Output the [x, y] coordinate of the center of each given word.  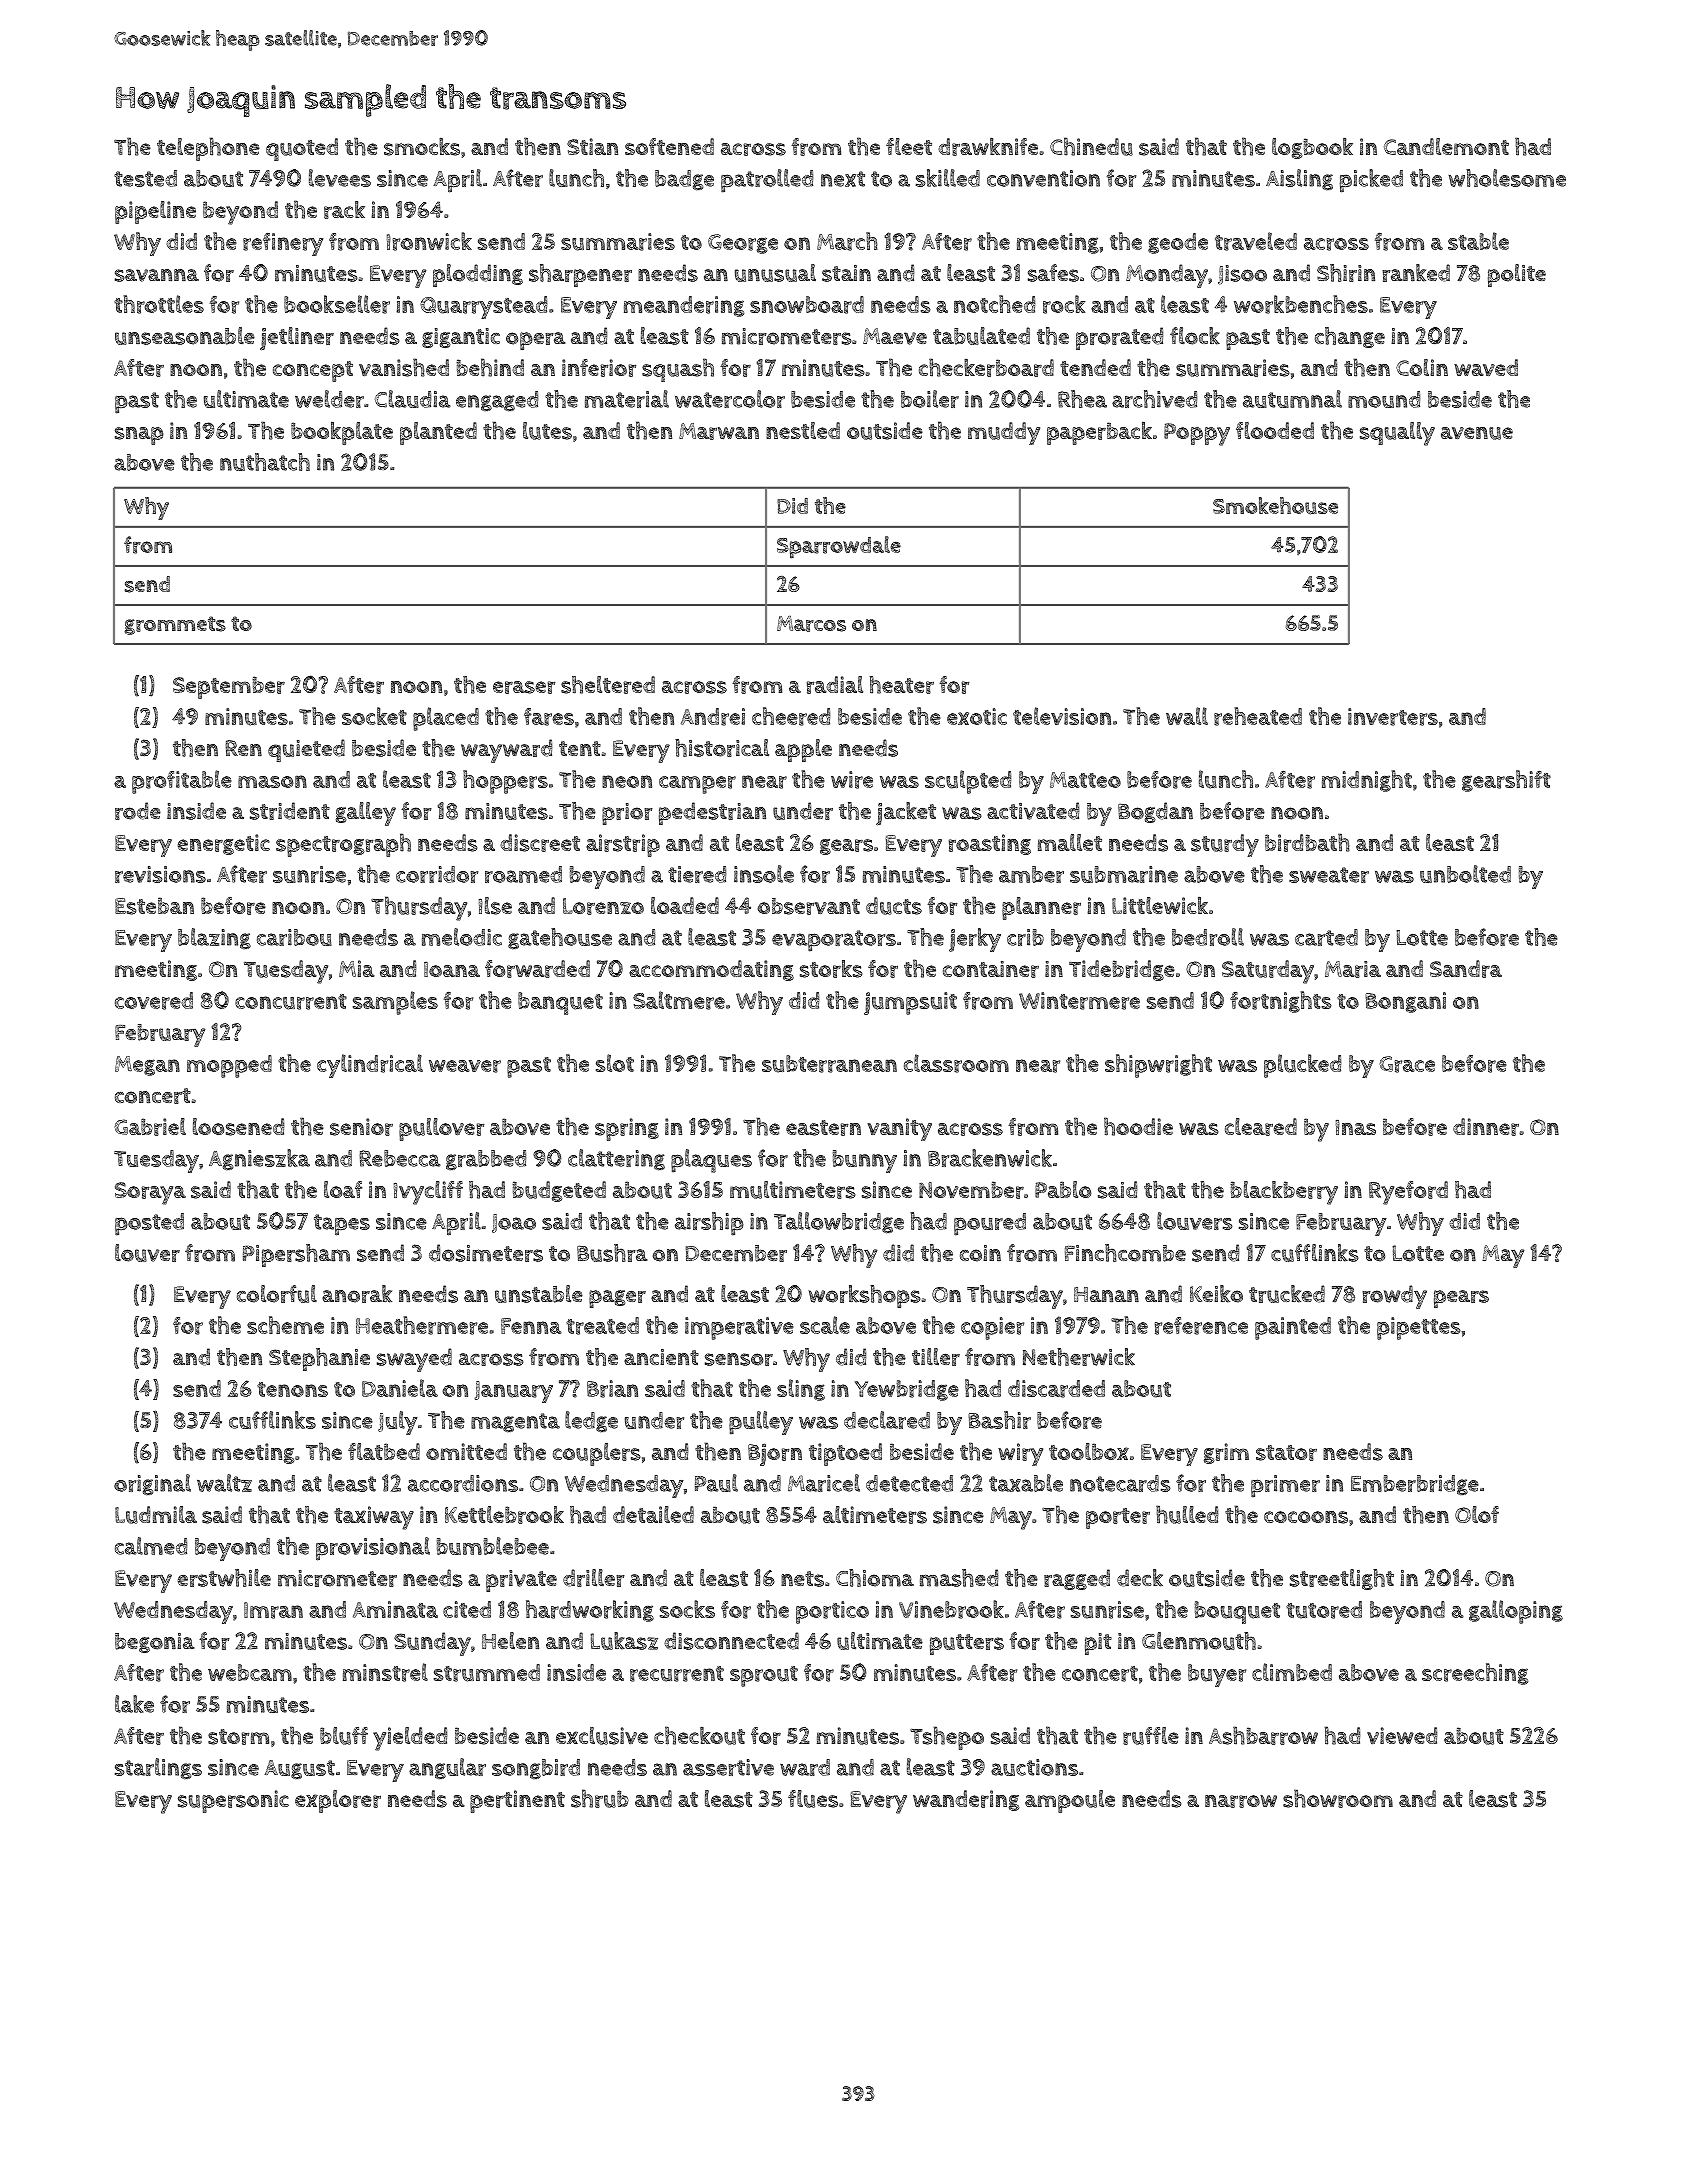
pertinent [517, 1801]
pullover [441, 1129]
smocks [422, 147]
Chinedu [1091, 146]
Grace [1407, 1064]
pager [617, 1299]
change [1350, 337]
